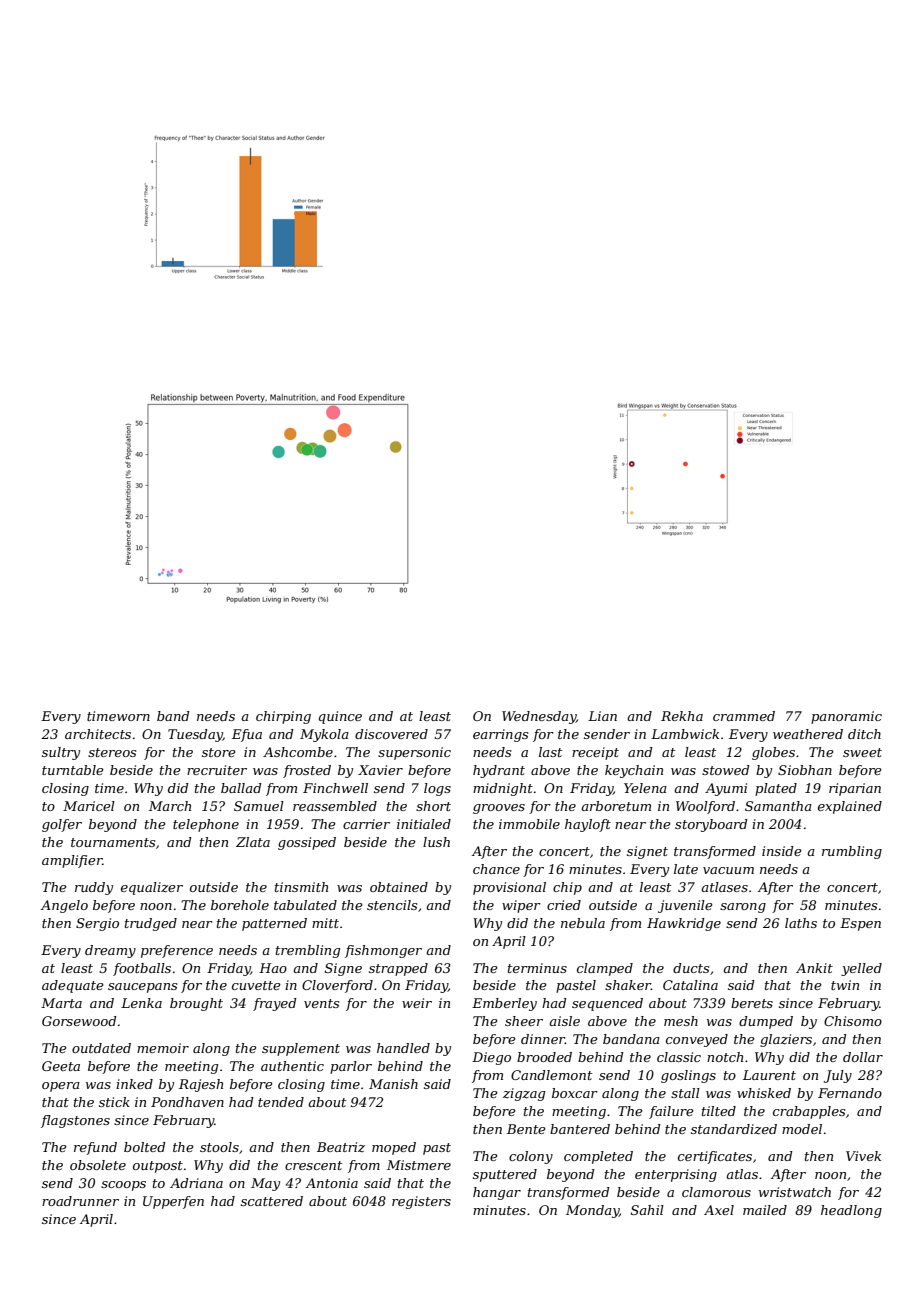  I want to click on preference, so click(177, 951).
